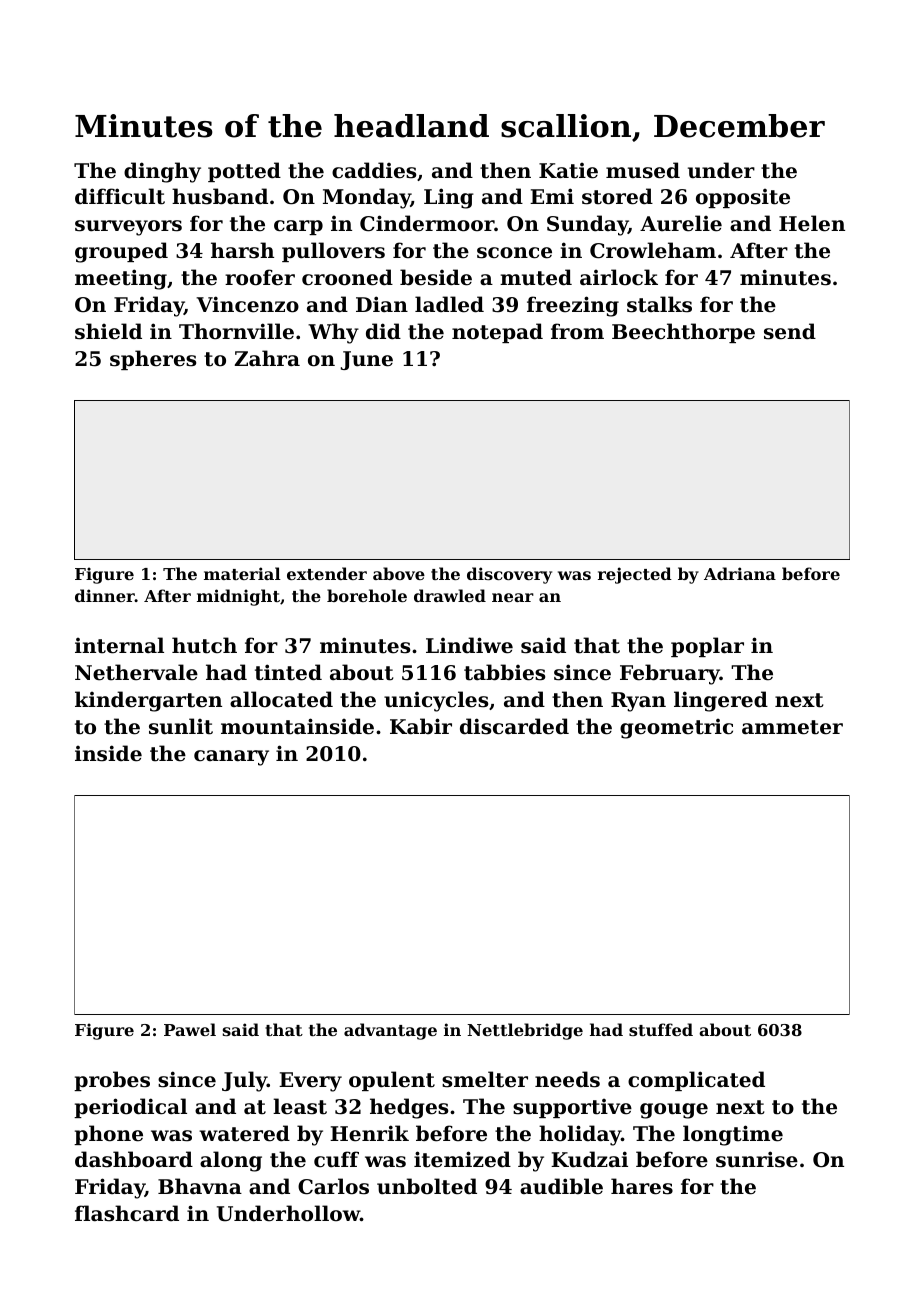 Image resolution: width=924 pixels, height=1308 pixels. Describe the element at coordinates (153, 360) in the document. I see `spheres` at that location.
